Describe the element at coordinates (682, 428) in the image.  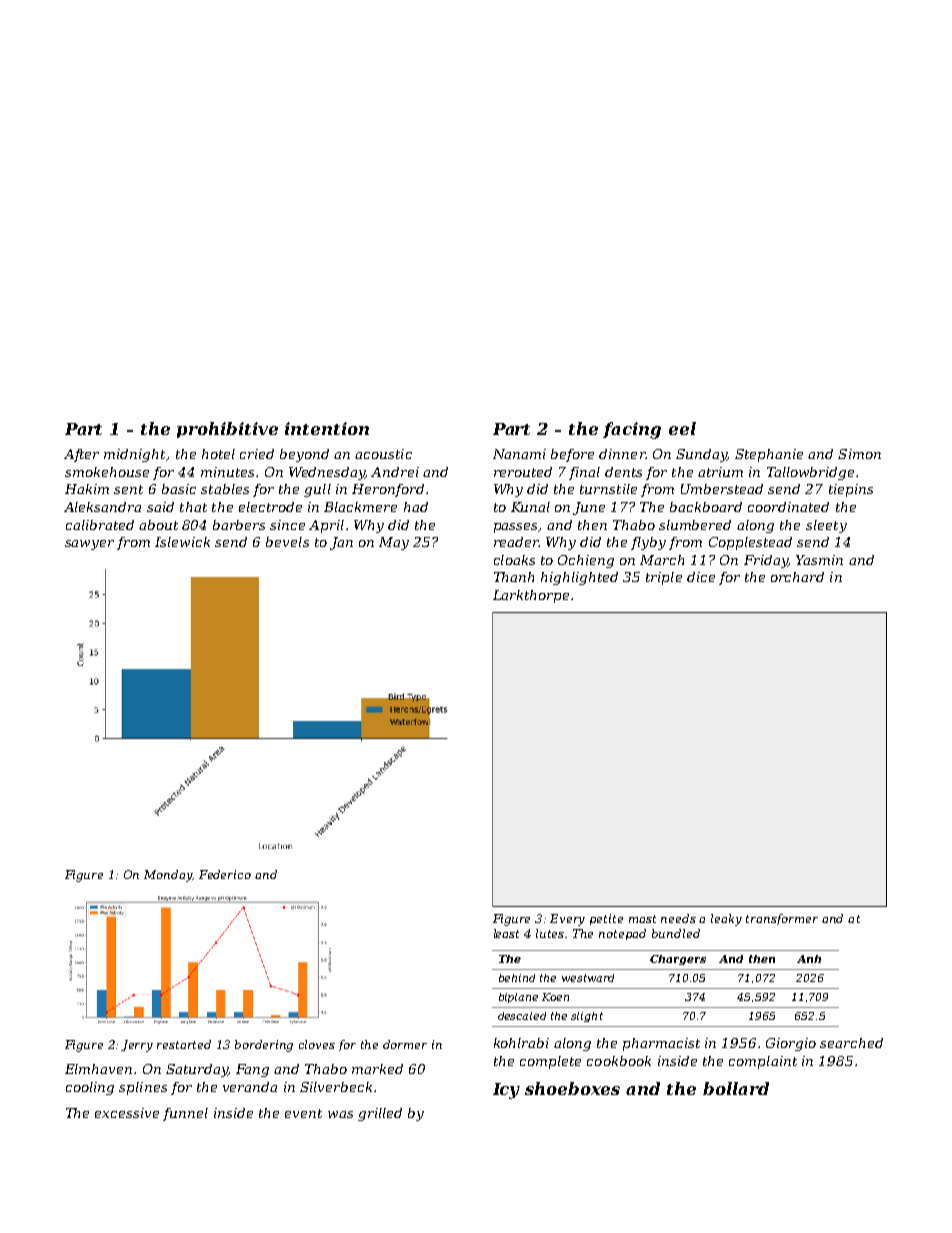
I see `eel` at that location.
